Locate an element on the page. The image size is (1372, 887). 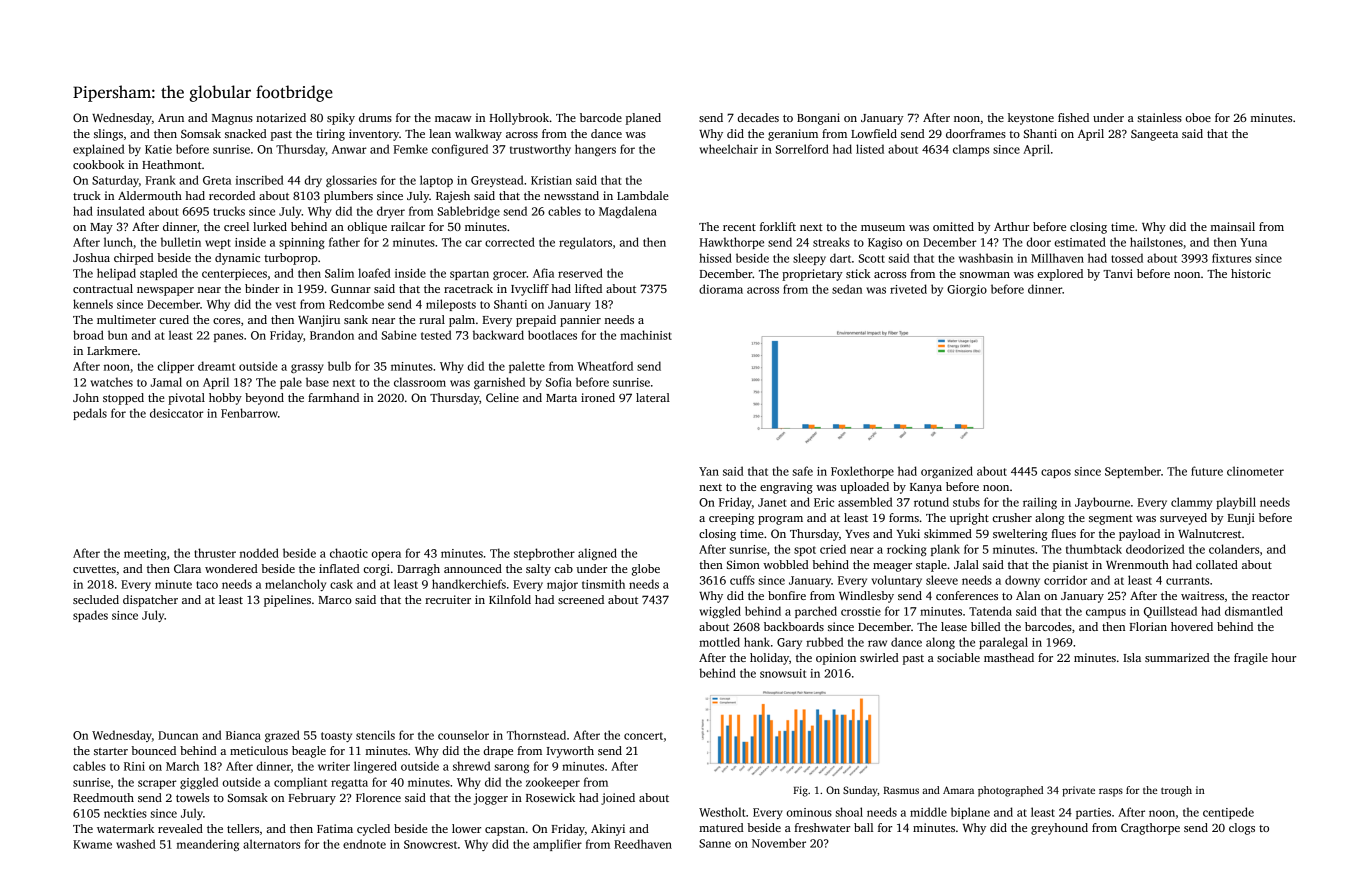
spades is located at coordinates (90, 616).
